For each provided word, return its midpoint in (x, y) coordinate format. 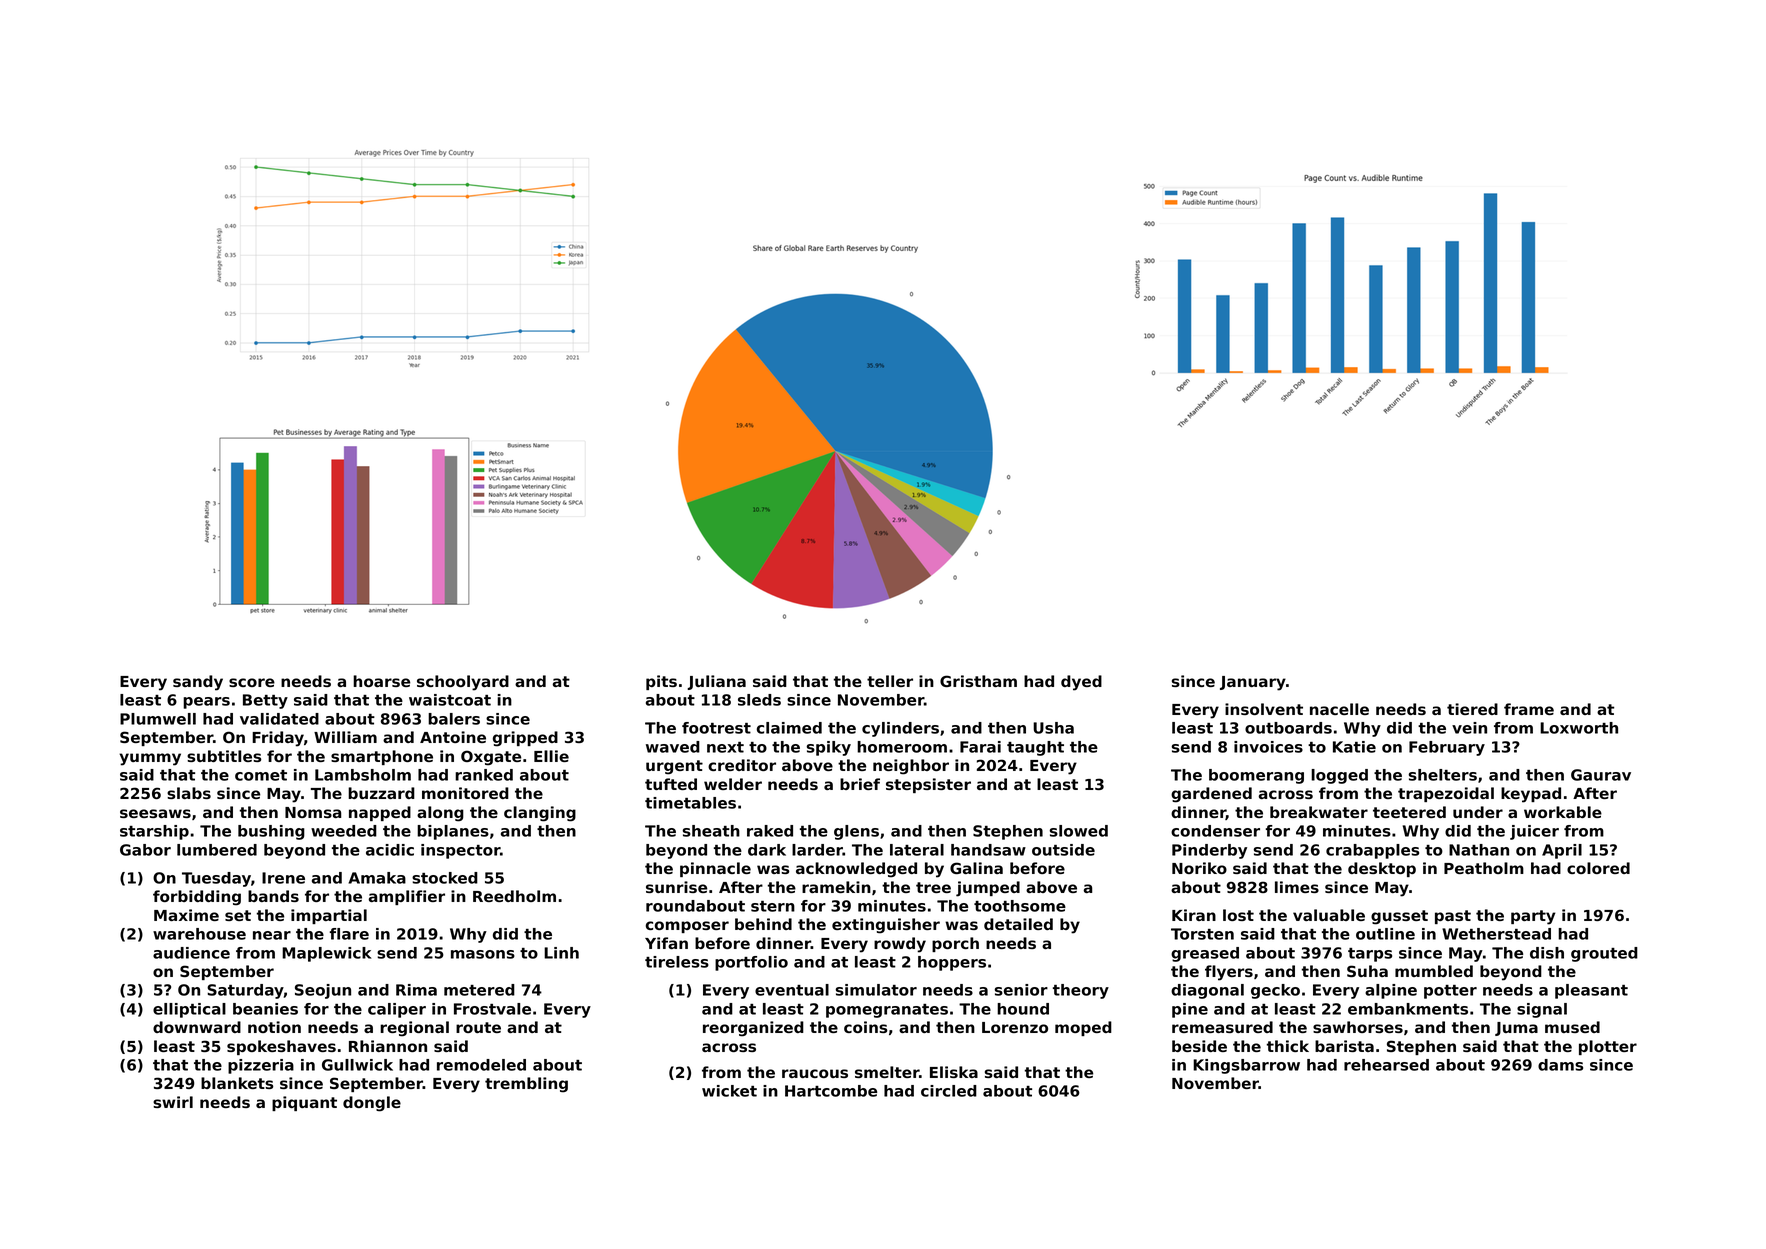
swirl (173, 1102)
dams (1560, 1065)
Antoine (453, 737)
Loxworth (1579, 728)
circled (949, 1091)
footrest (716, 728)
